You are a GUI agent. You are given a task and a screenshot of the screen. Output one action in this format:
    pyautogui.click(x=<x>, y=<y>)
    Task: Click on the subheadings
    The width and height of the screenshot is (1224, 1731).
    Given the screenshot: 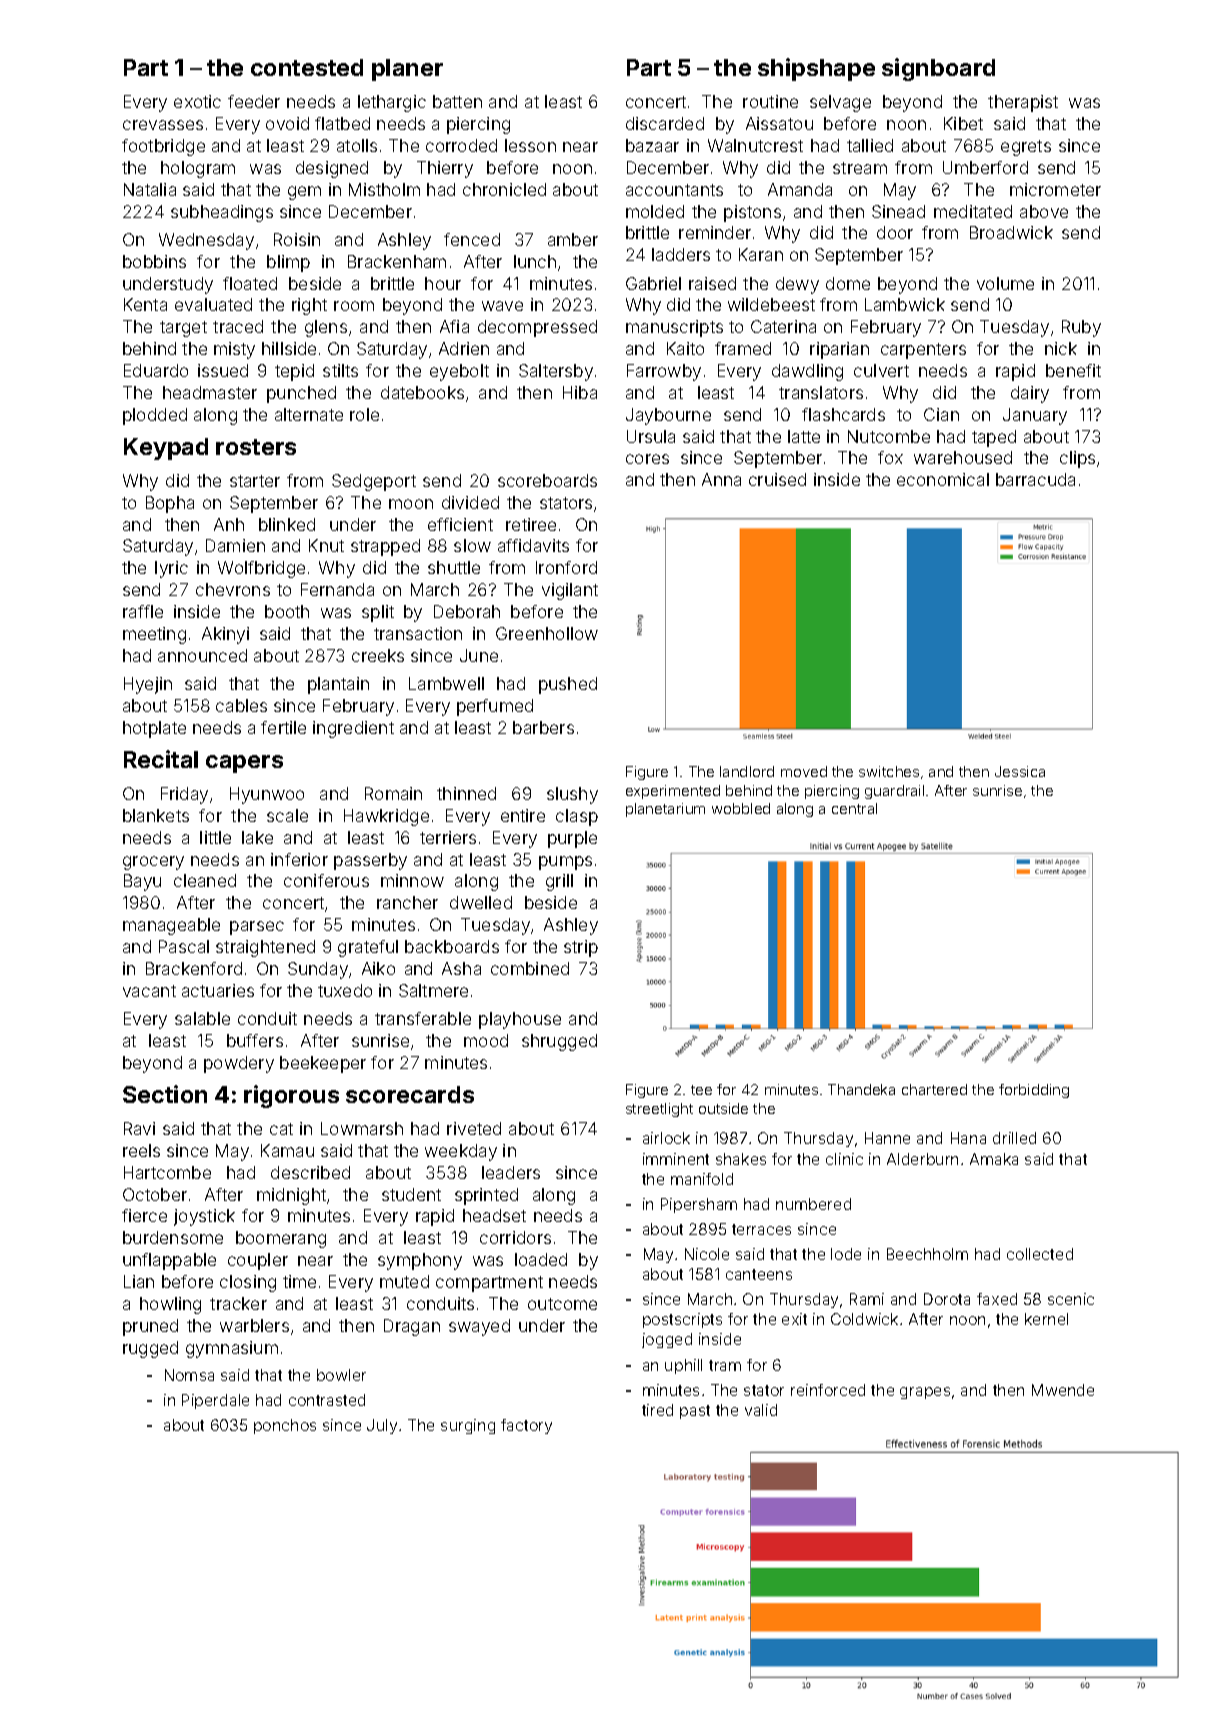 What is the action you would take?
    pyautogui.click(x=222, y=213)
